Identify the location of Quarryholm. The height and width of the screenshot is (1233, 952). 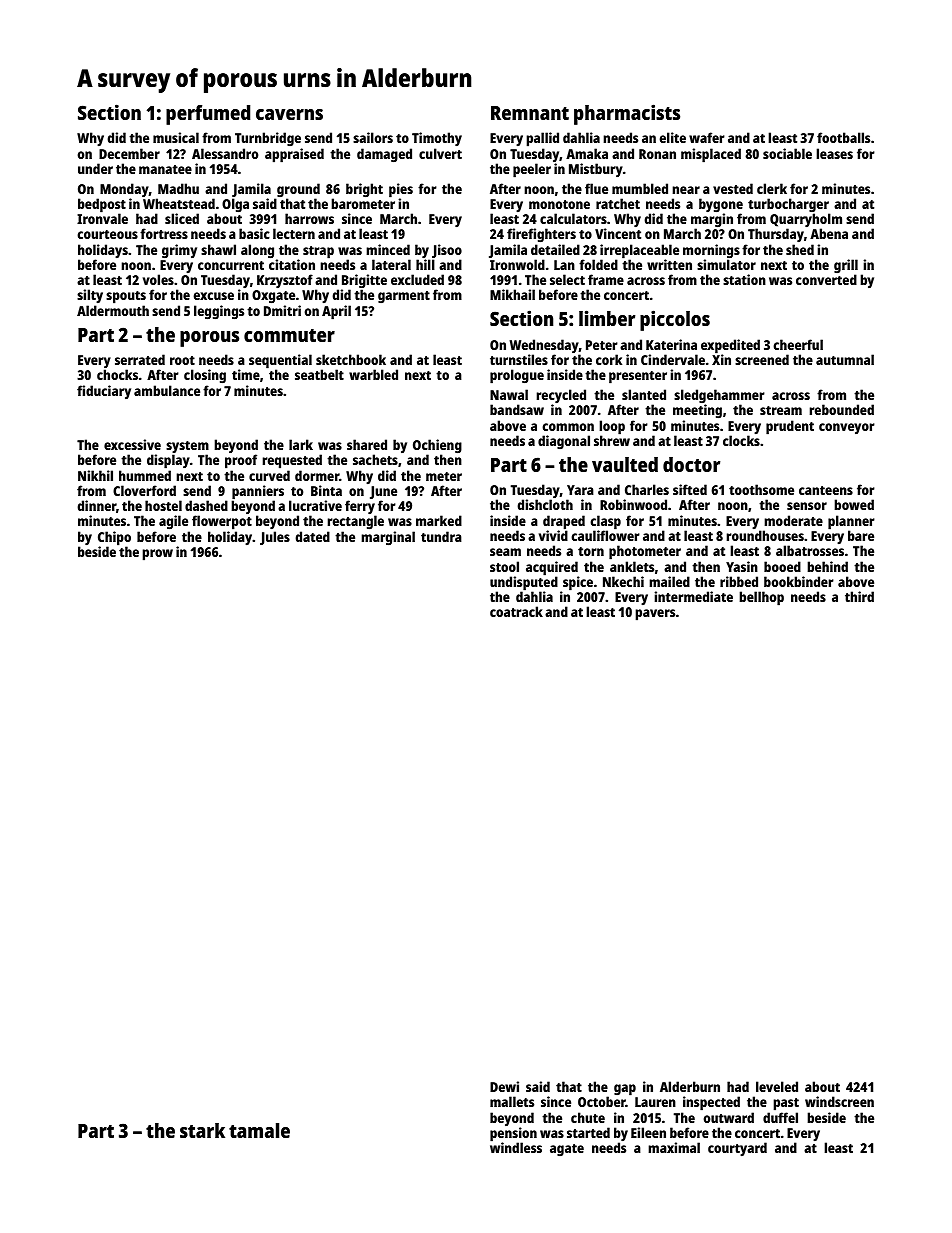
(806, 221).
